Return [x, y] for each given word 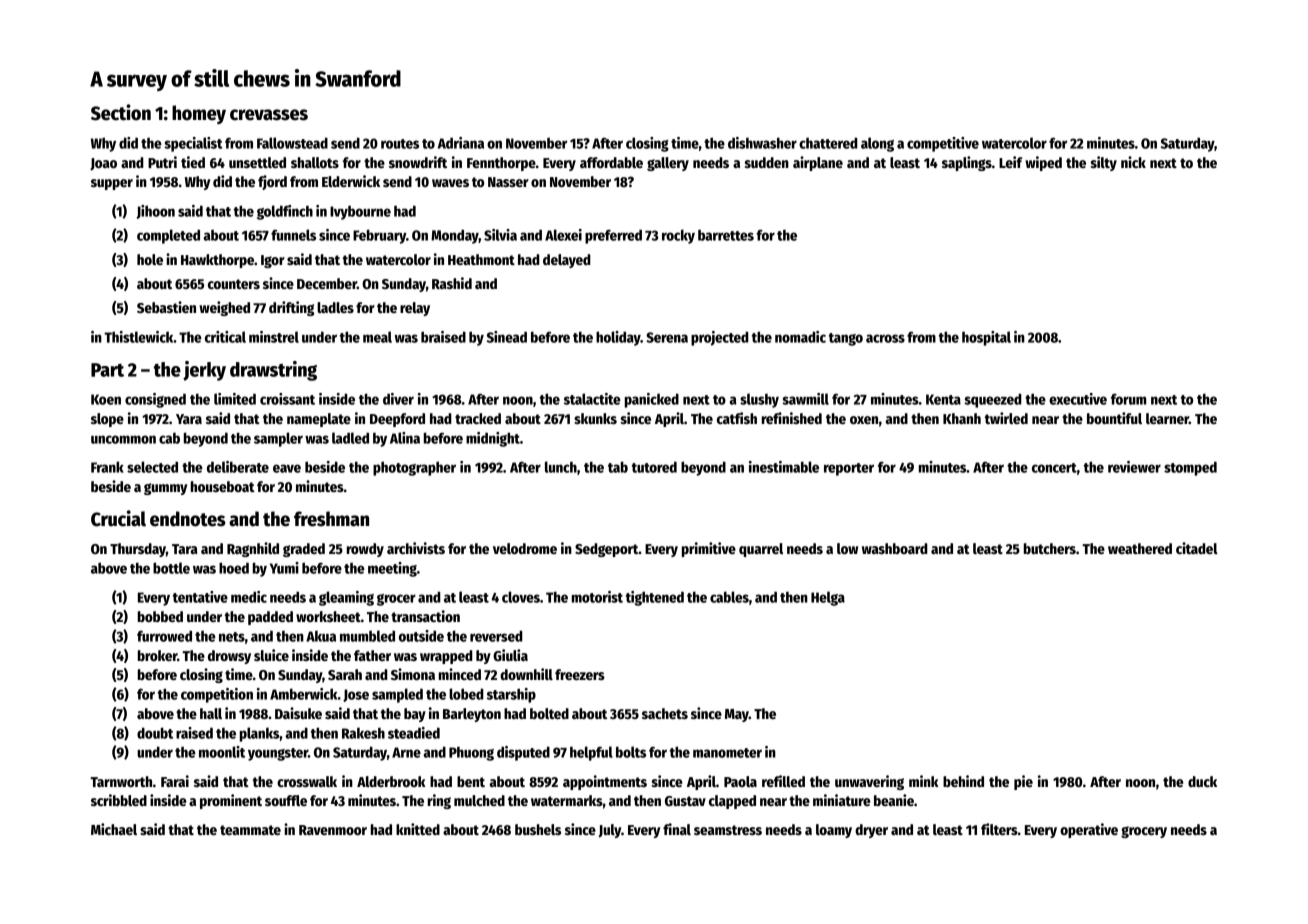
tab [618, 467]
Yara [189, 419]
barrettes [726, 235]
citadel [1197, 548]
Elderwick [351, 181]
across [885, 338]
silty [1104, 163]
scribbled [119, 800]
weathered [1140, 548]
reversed [496, 636]
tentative [200, 597]
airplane [818, 163]
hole [150, 259]
